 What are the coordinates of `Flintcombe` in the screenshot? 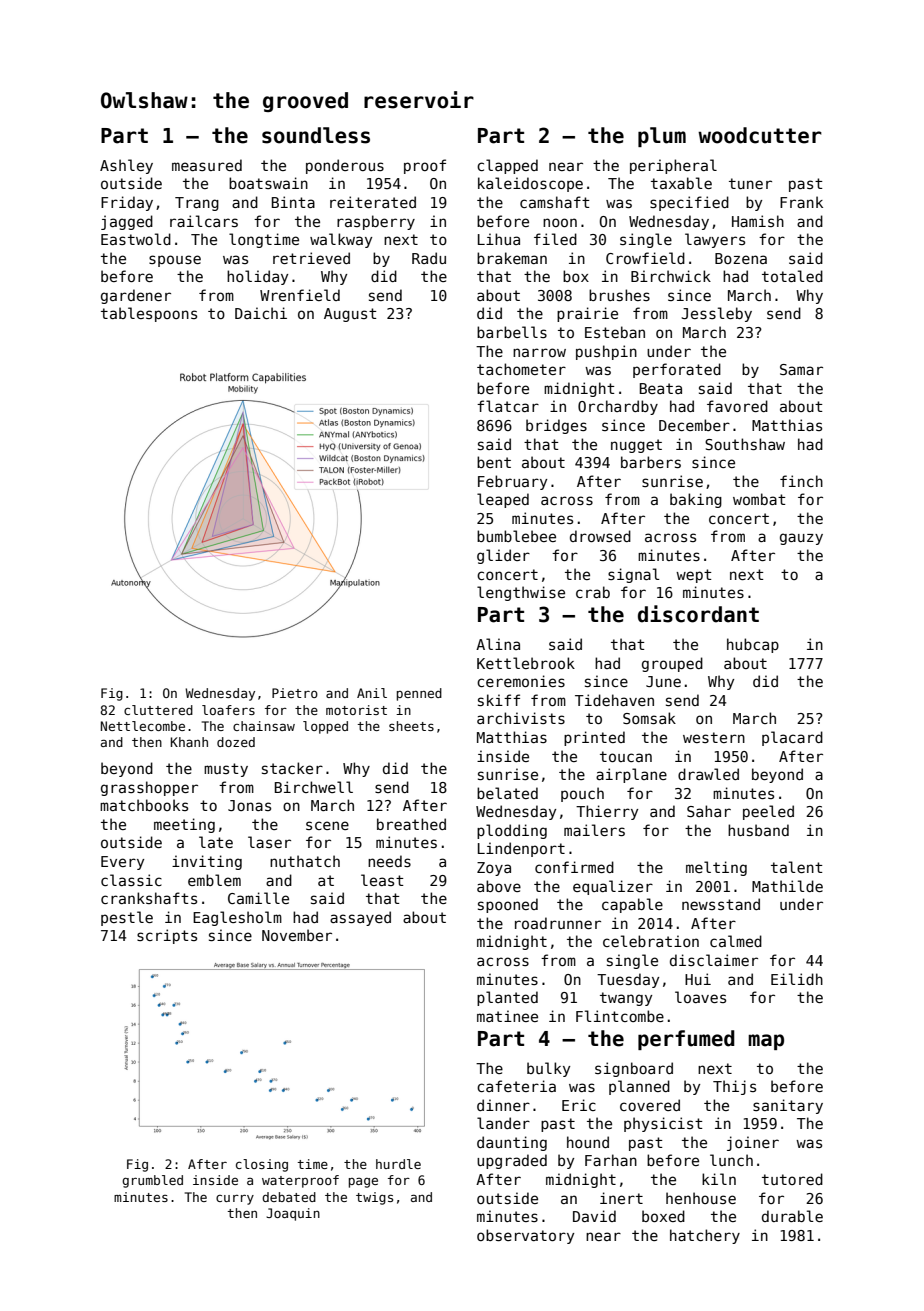 It's located at (620, 1016).
